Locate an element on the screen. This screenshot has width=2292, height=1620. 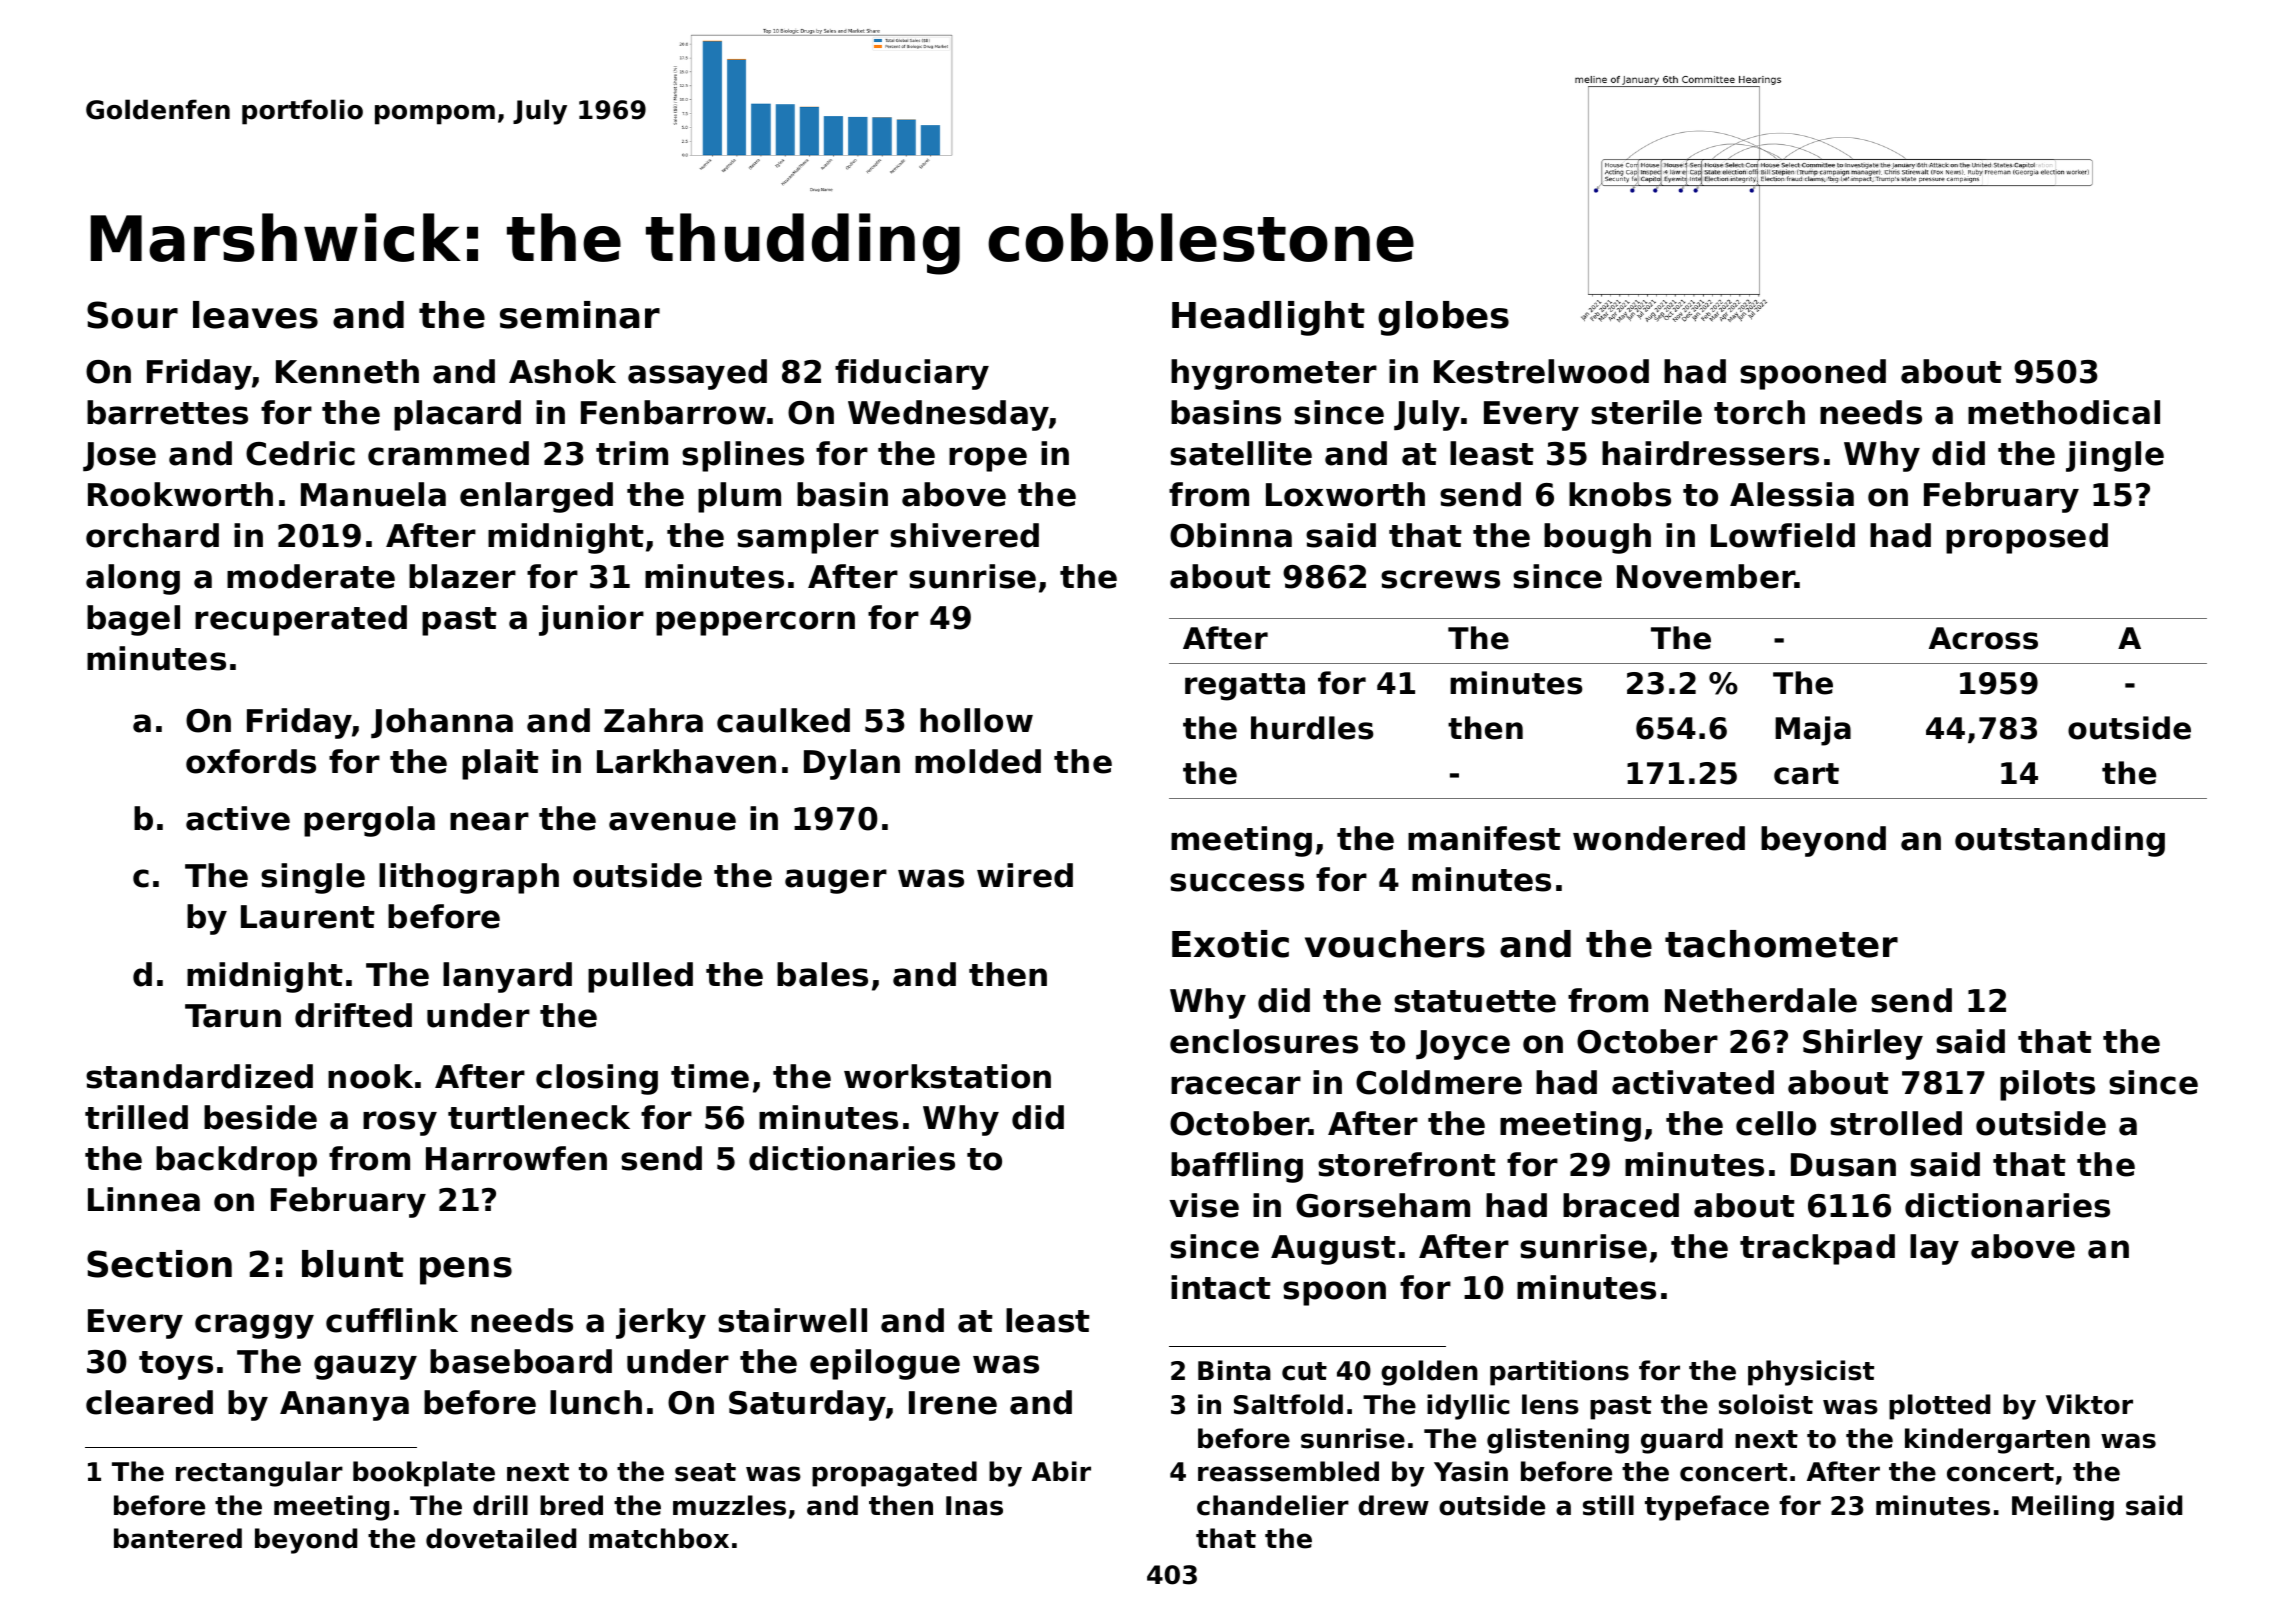
peppercorn is located at coordinates (755, 623).
